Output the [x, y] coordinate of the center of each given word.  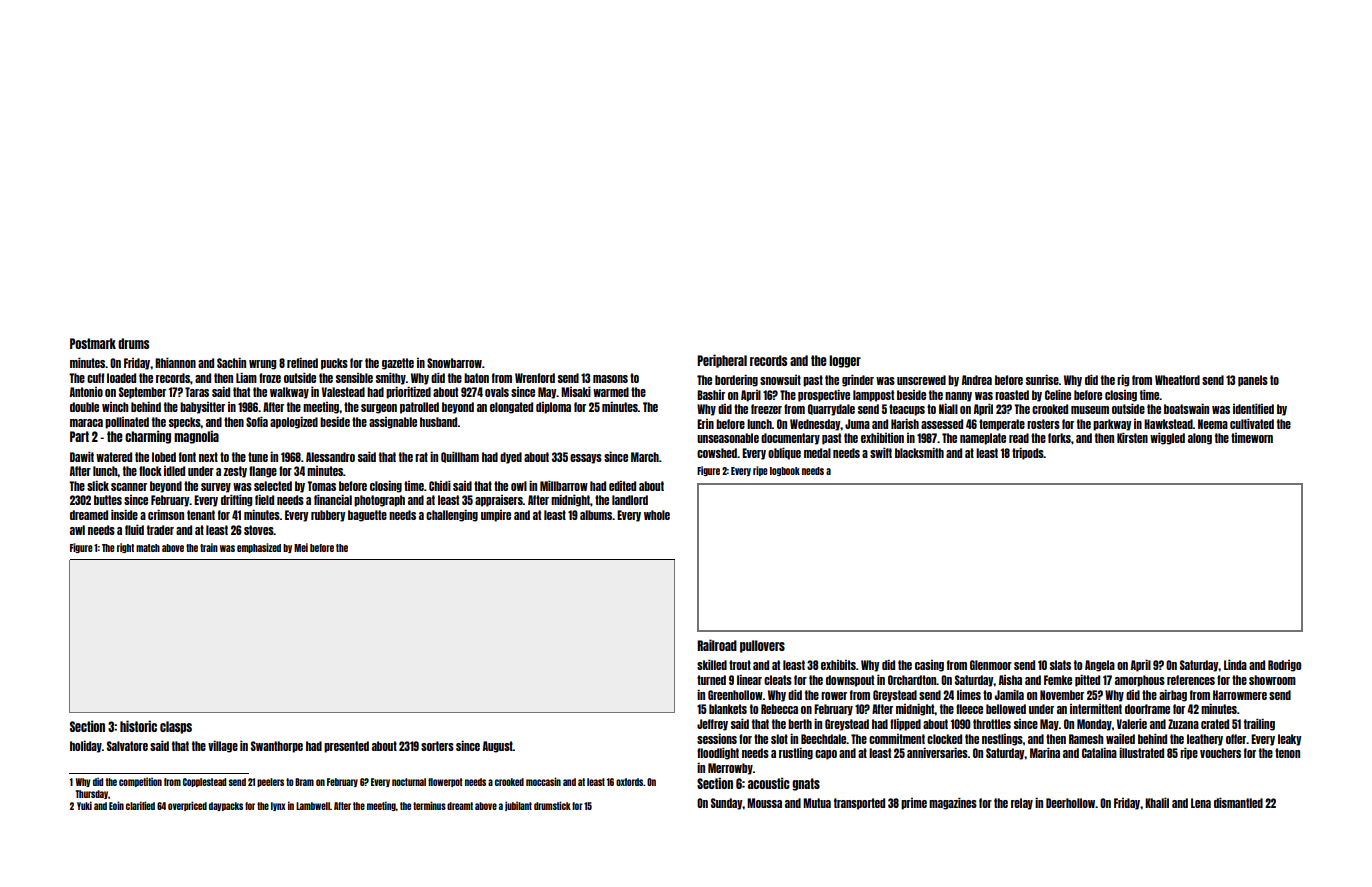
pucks [334, 364]
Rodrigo [1284, 666]
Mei [301, 547]
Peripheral [722, 361]
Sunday [727, 804]
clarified [140, 805]
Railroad [717, 645]
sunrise [1042, 379]
